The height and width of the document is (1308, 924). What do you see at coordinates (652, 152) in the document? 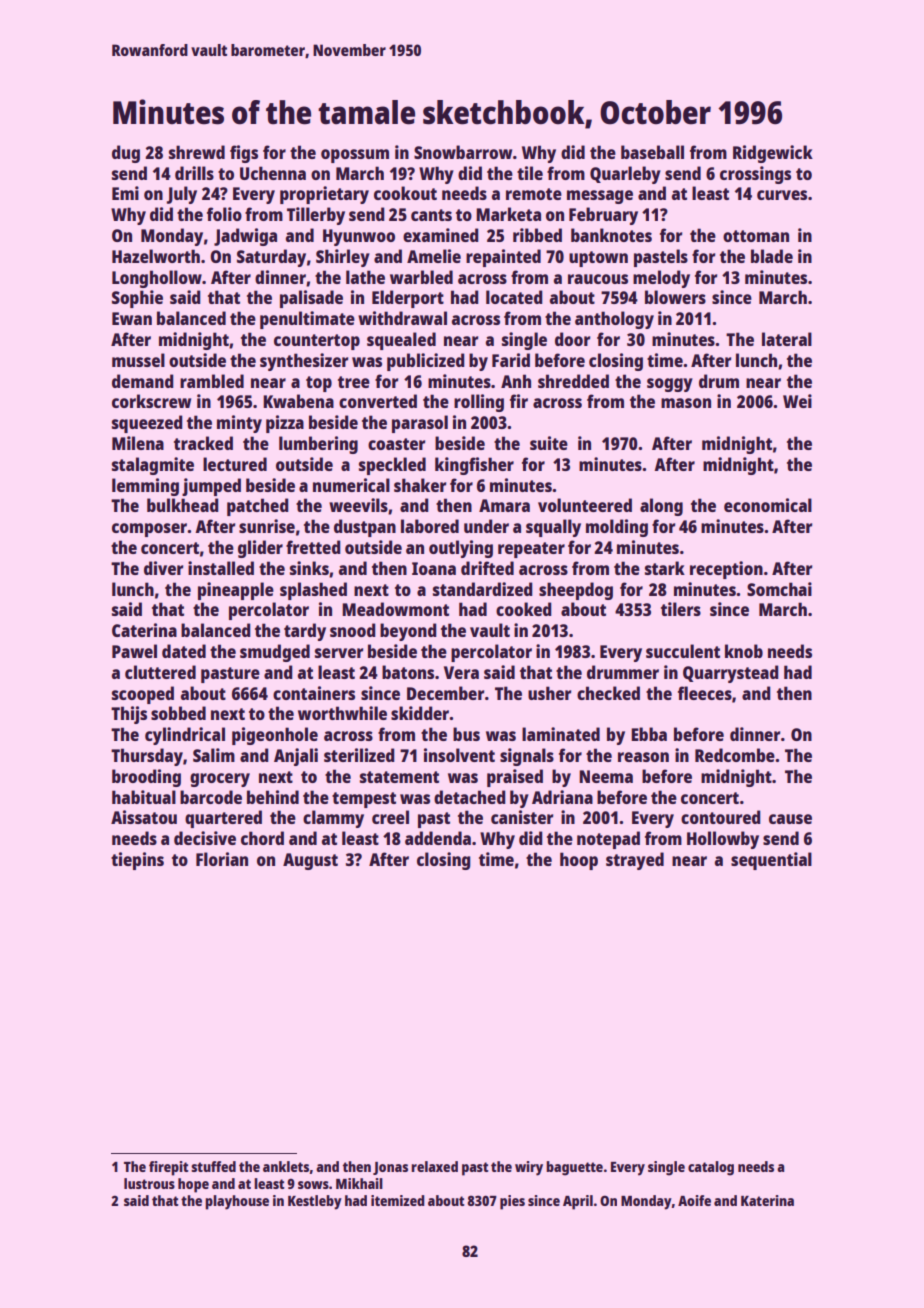
I see `baseball` at bounding box center [652, 152].
